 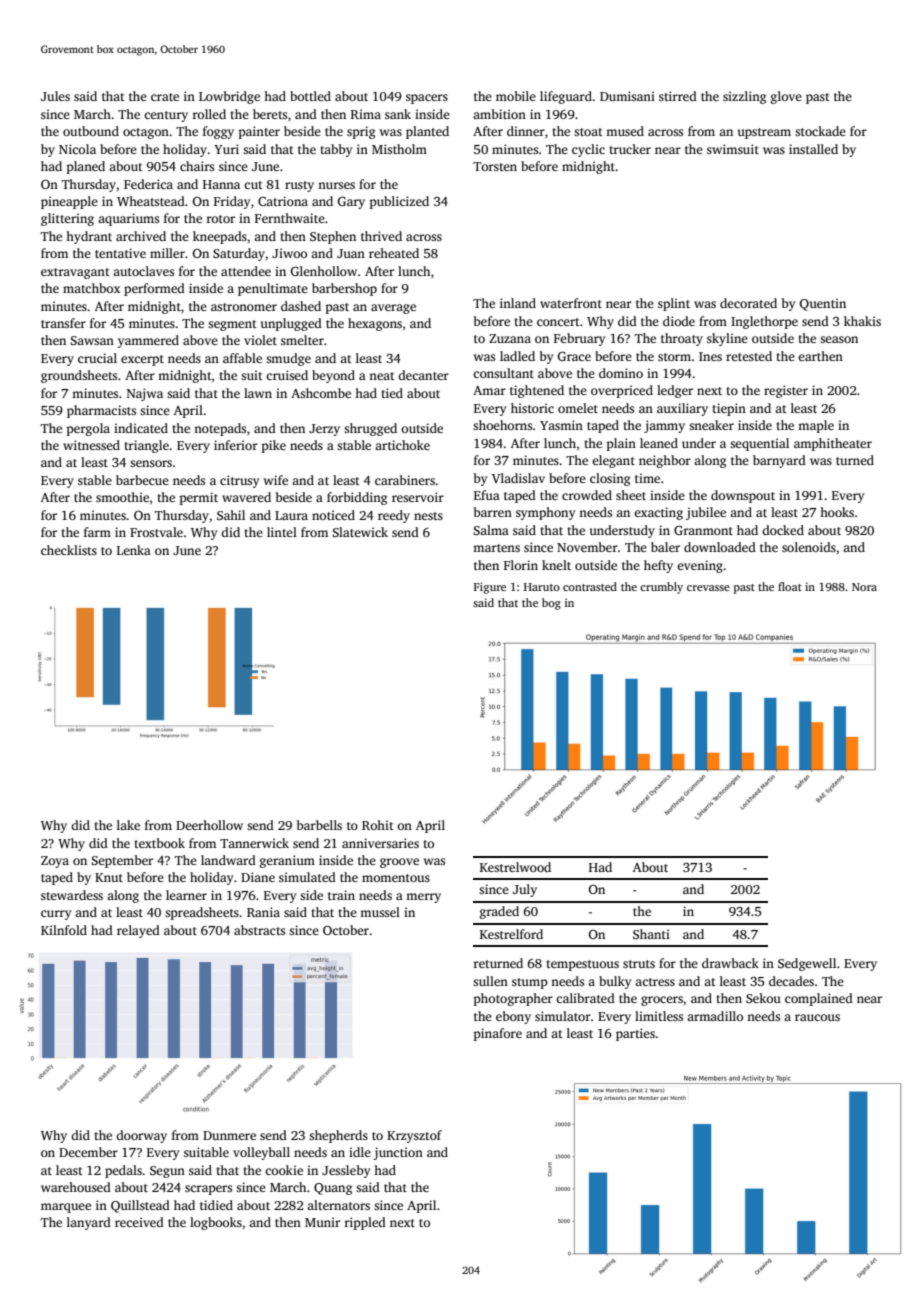 I want to click on Deerhollow, so click(x=209, y=825).
